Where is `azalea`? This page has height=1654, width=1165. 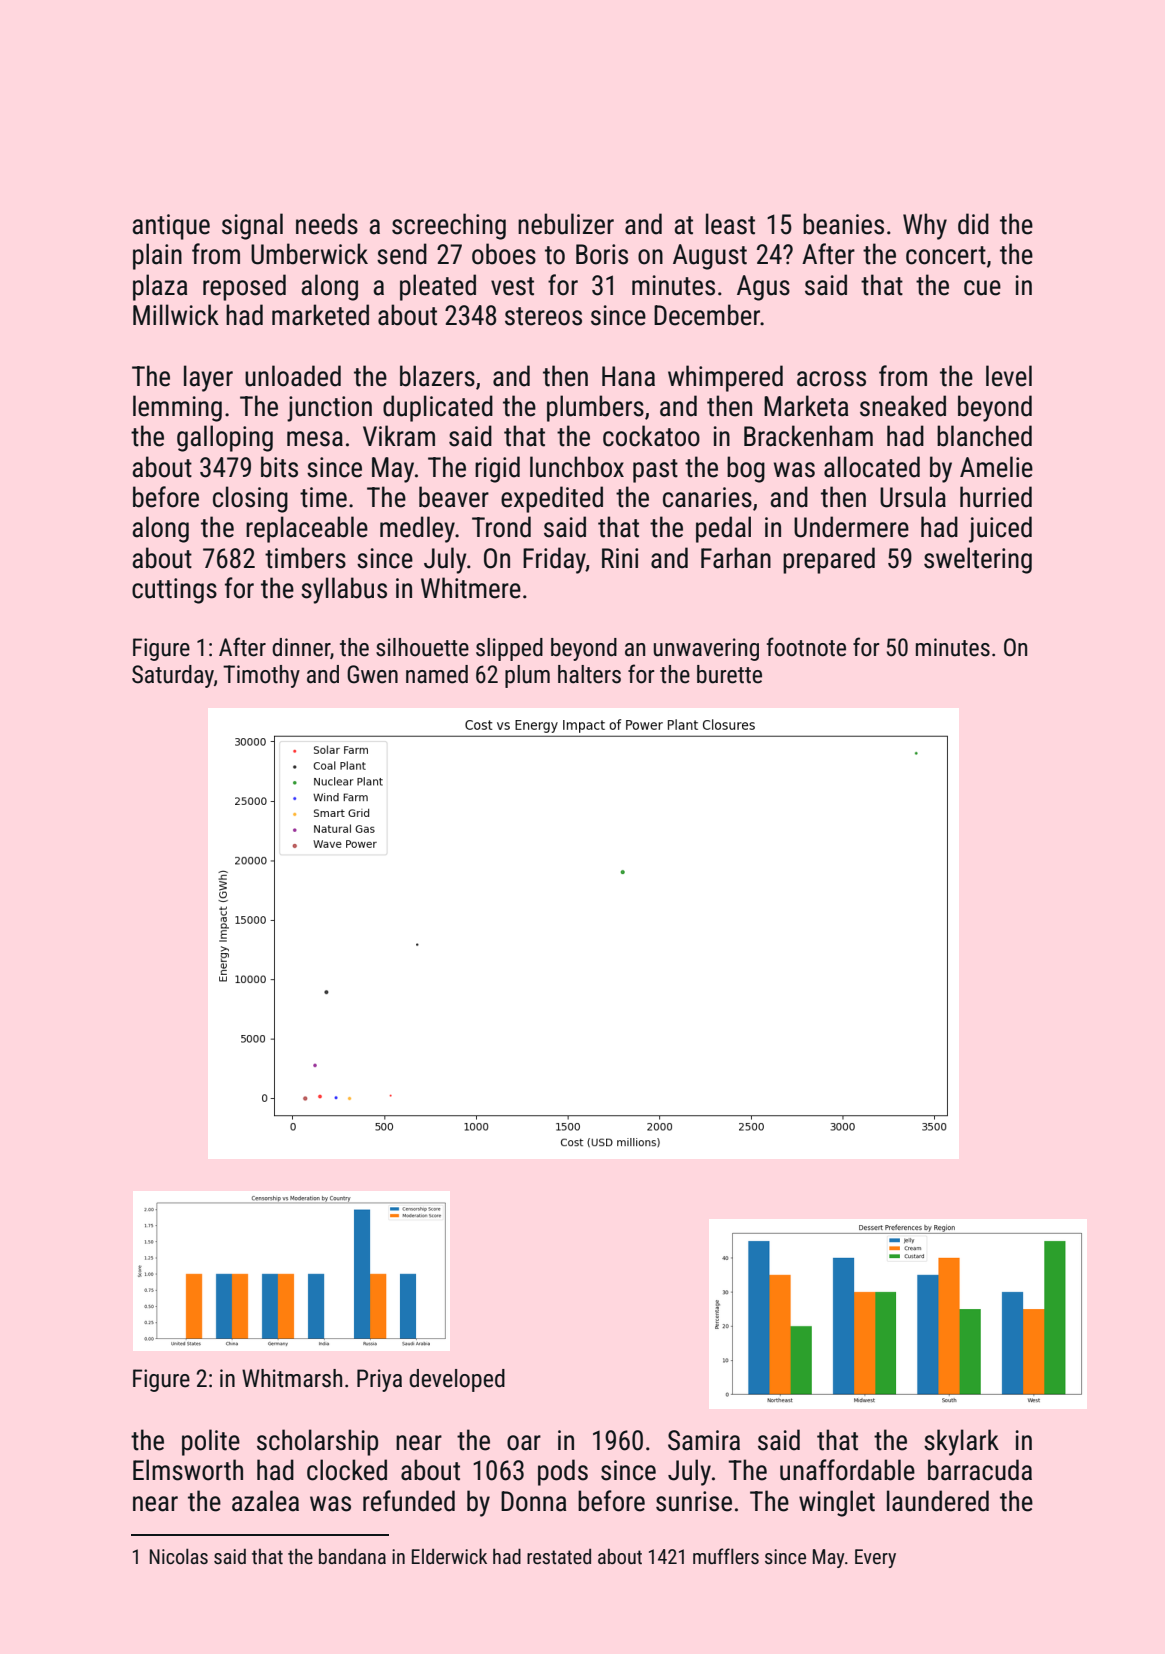 azalea is located at coordinates (265, 1501).
